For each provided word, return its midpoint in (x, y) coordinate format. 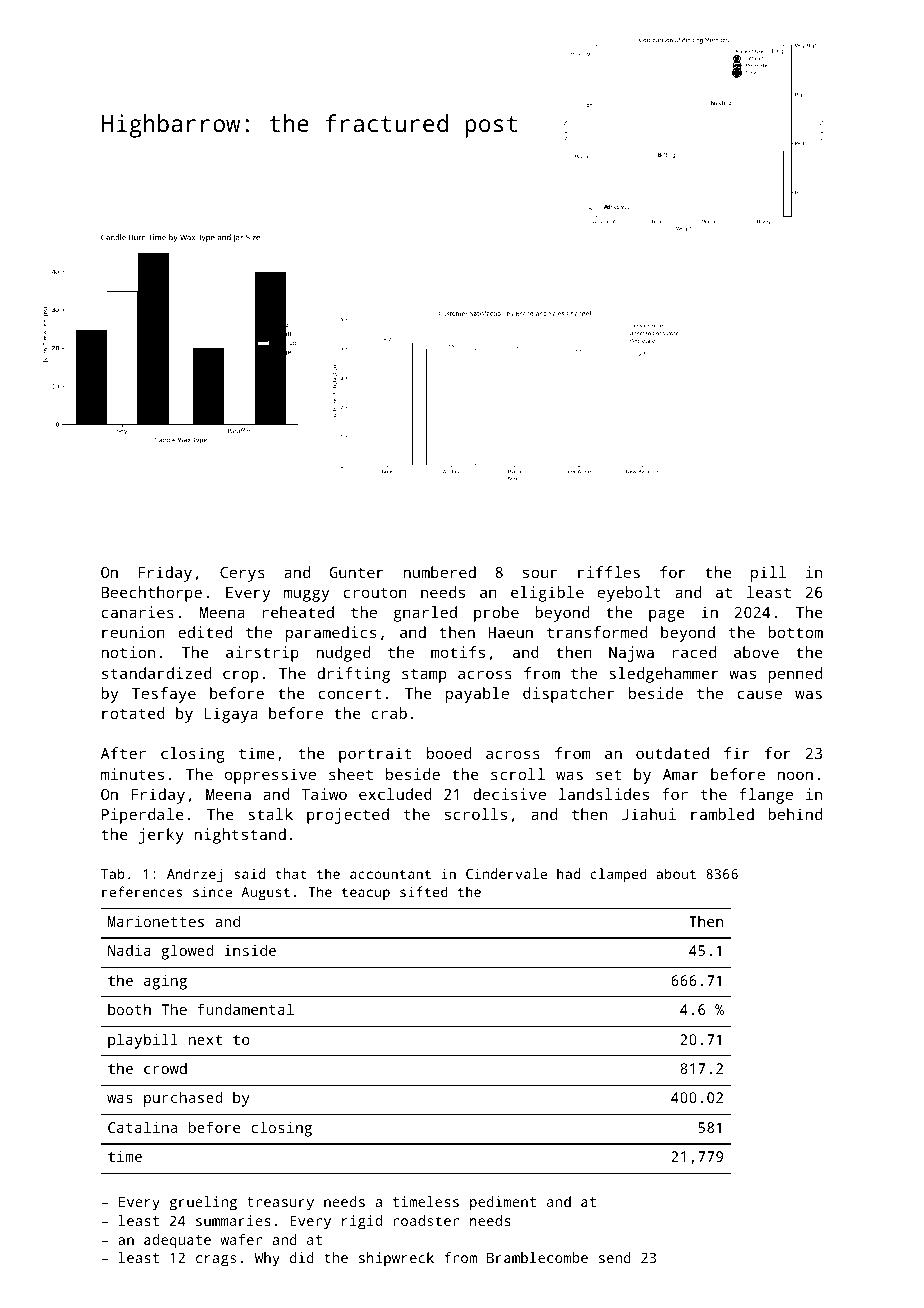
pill (768, 574)
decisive (509, 794)
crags (216, 1261)
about (676, 873)
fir (737, 753)
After (123, 753)
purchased (183, 1099)
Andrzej (195, 875)
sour (540, 573)
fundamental (245, 1009)
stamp (424, 675)
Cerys (242, 574)
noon (795, 775)
